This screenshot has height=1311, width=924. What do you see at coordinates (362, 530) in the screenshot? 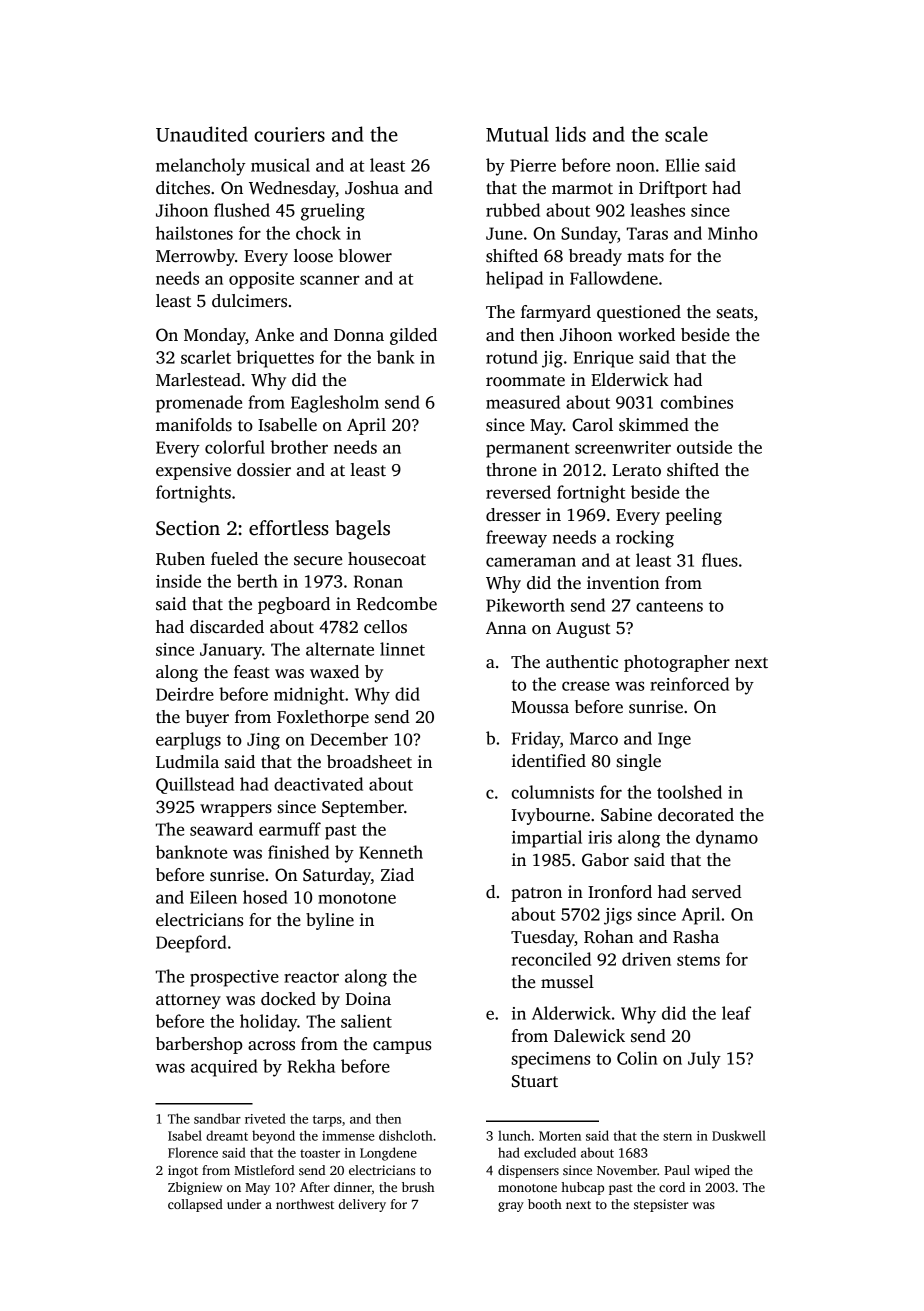
I see `bagels` at bounding box center [362, 530].
